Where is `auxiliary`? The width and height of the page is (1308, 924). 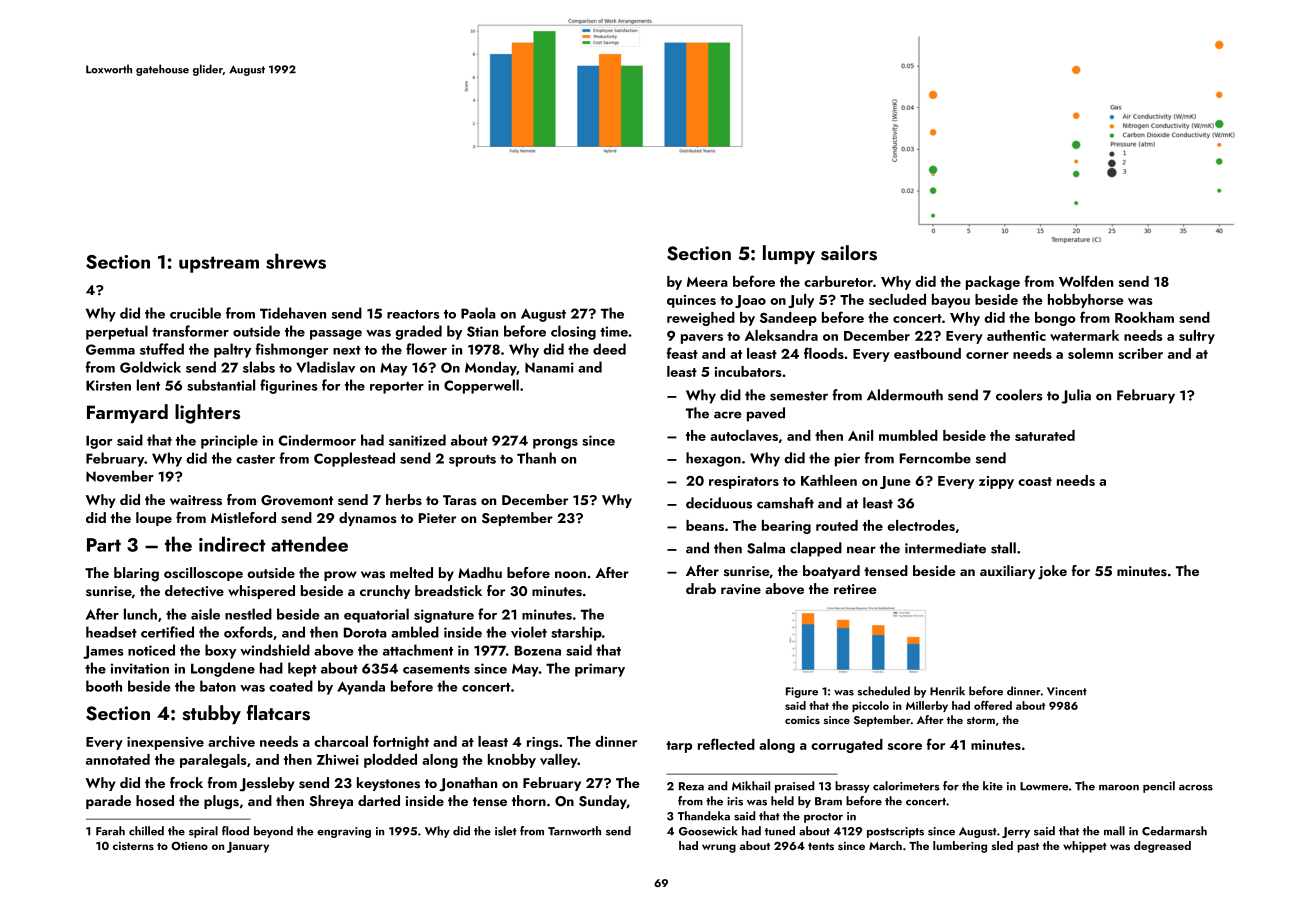 auxiliary is located at coordinates (1007, 572).
